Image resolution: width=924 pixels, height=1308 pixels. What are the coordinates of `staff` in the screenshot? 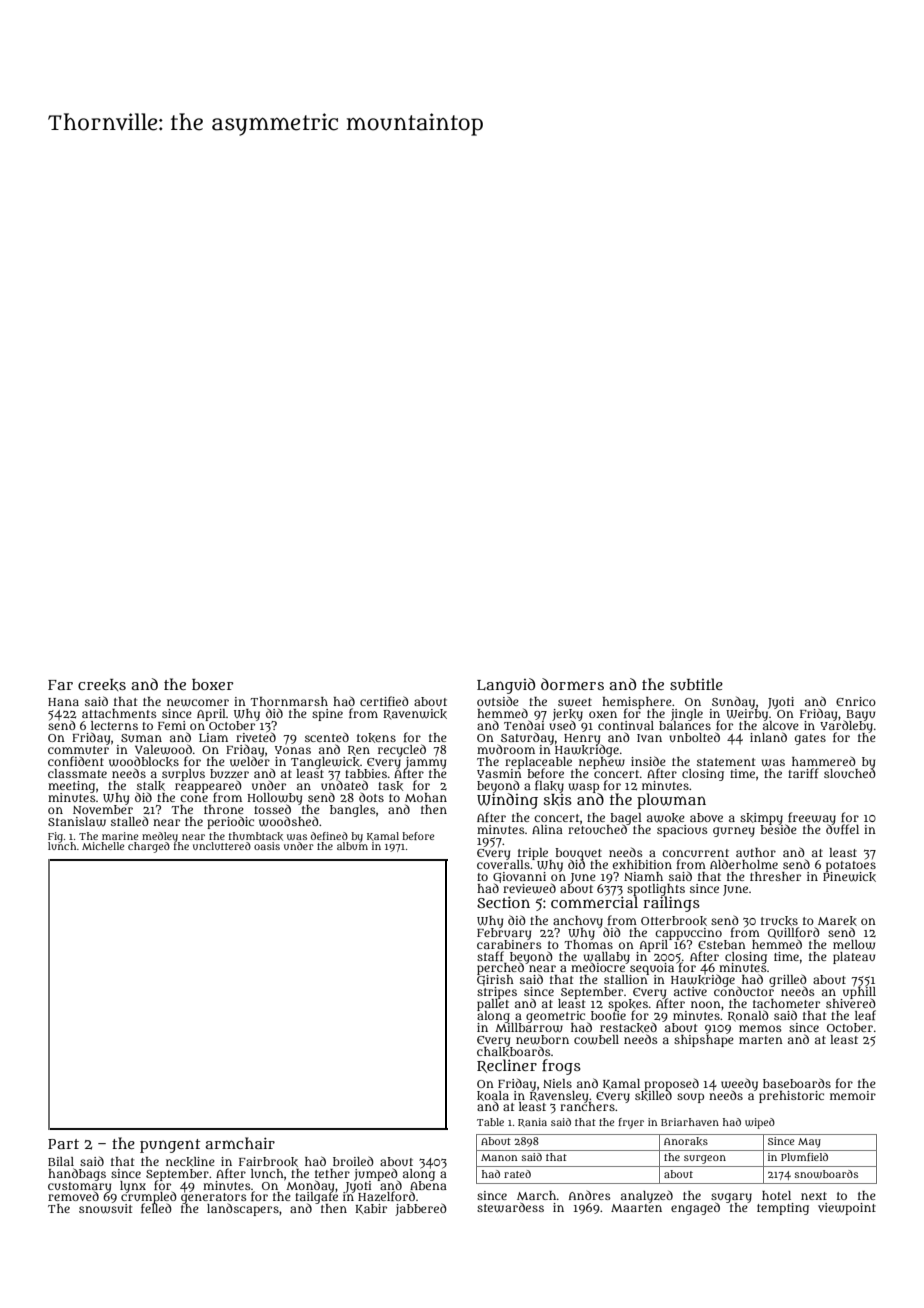 It's located at (490, 956).
